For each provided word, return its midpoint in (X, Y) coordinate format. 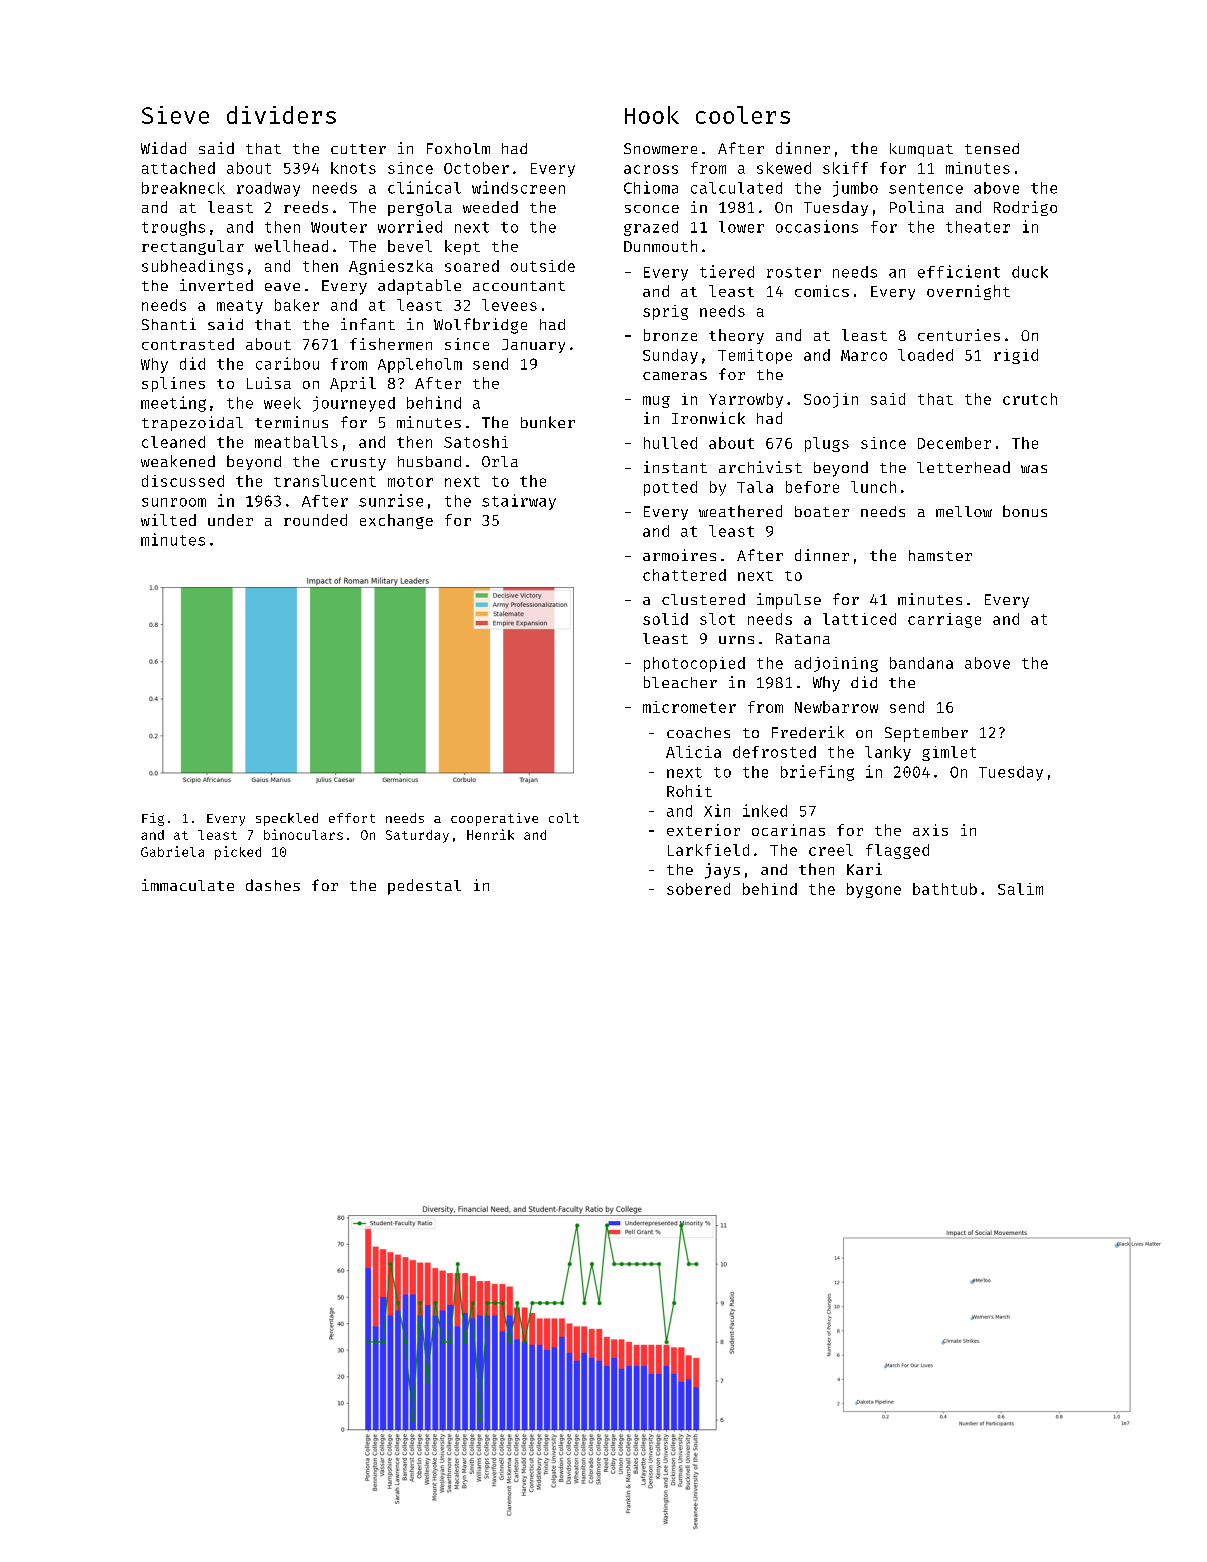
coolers (743, 115)
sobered (698, 889)
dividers (281, 115)
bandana (921, 663)
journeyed (354, 404)
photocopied (694, 664)
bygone (874, 890)
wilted (168, 520)
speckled (287, 819)
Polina (917, 207)
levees (509, 305)
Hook (652, 115)
